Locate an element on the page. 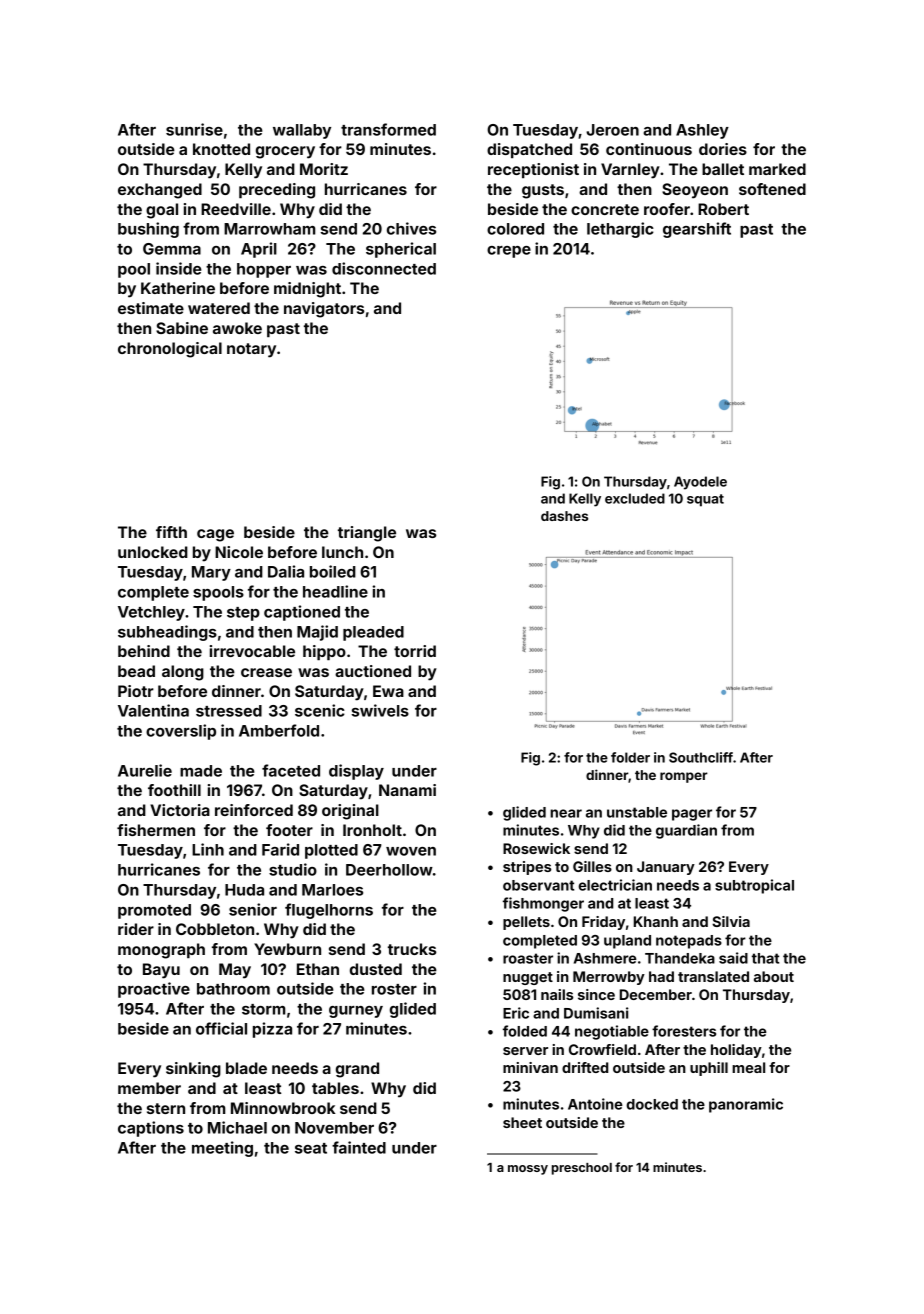  sunrise is located at coordinates (194, 129).
